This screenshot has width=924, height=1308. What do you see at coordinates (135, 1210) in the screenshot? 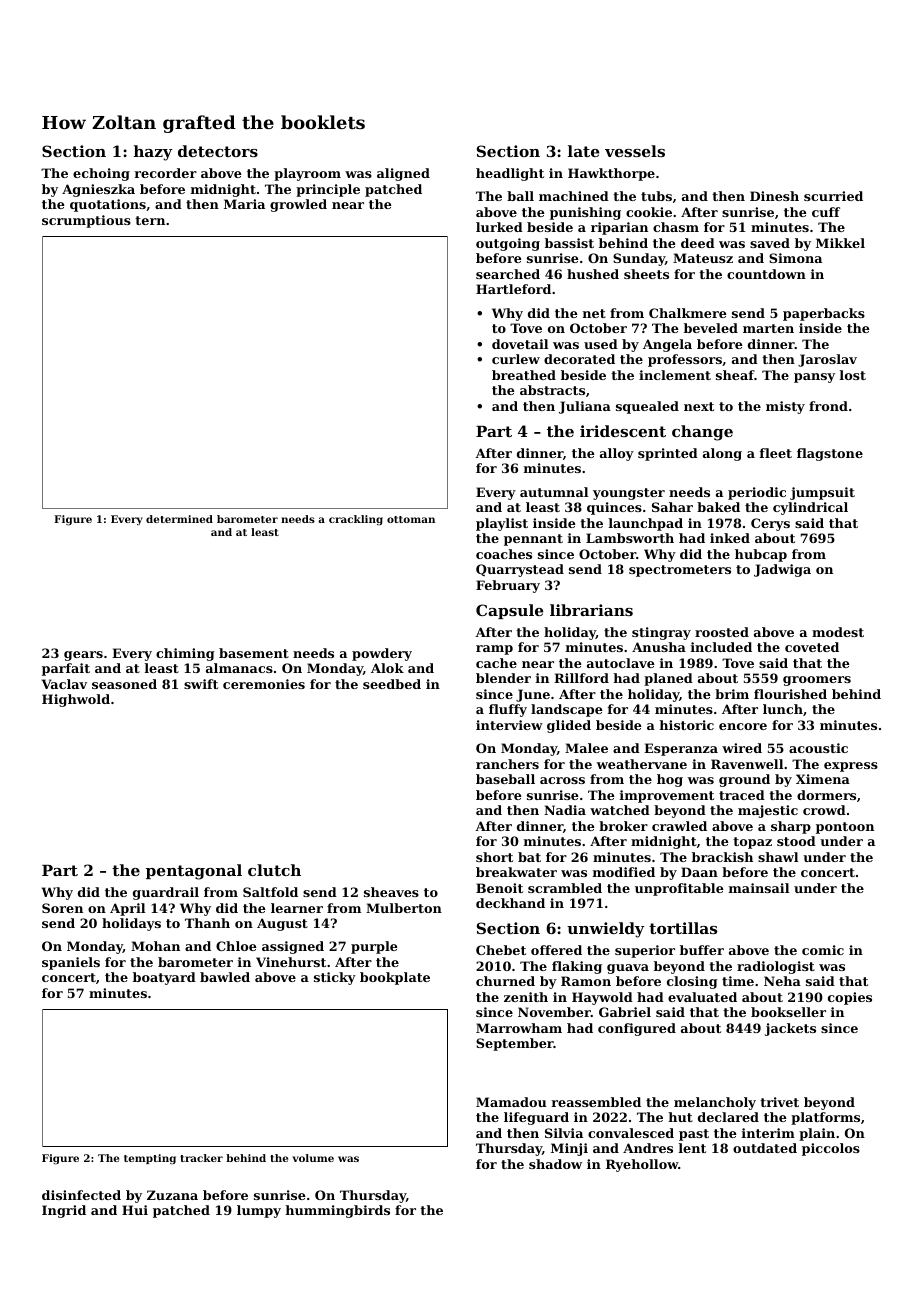
I see `Hui` at bounding box center [135, 1210].
